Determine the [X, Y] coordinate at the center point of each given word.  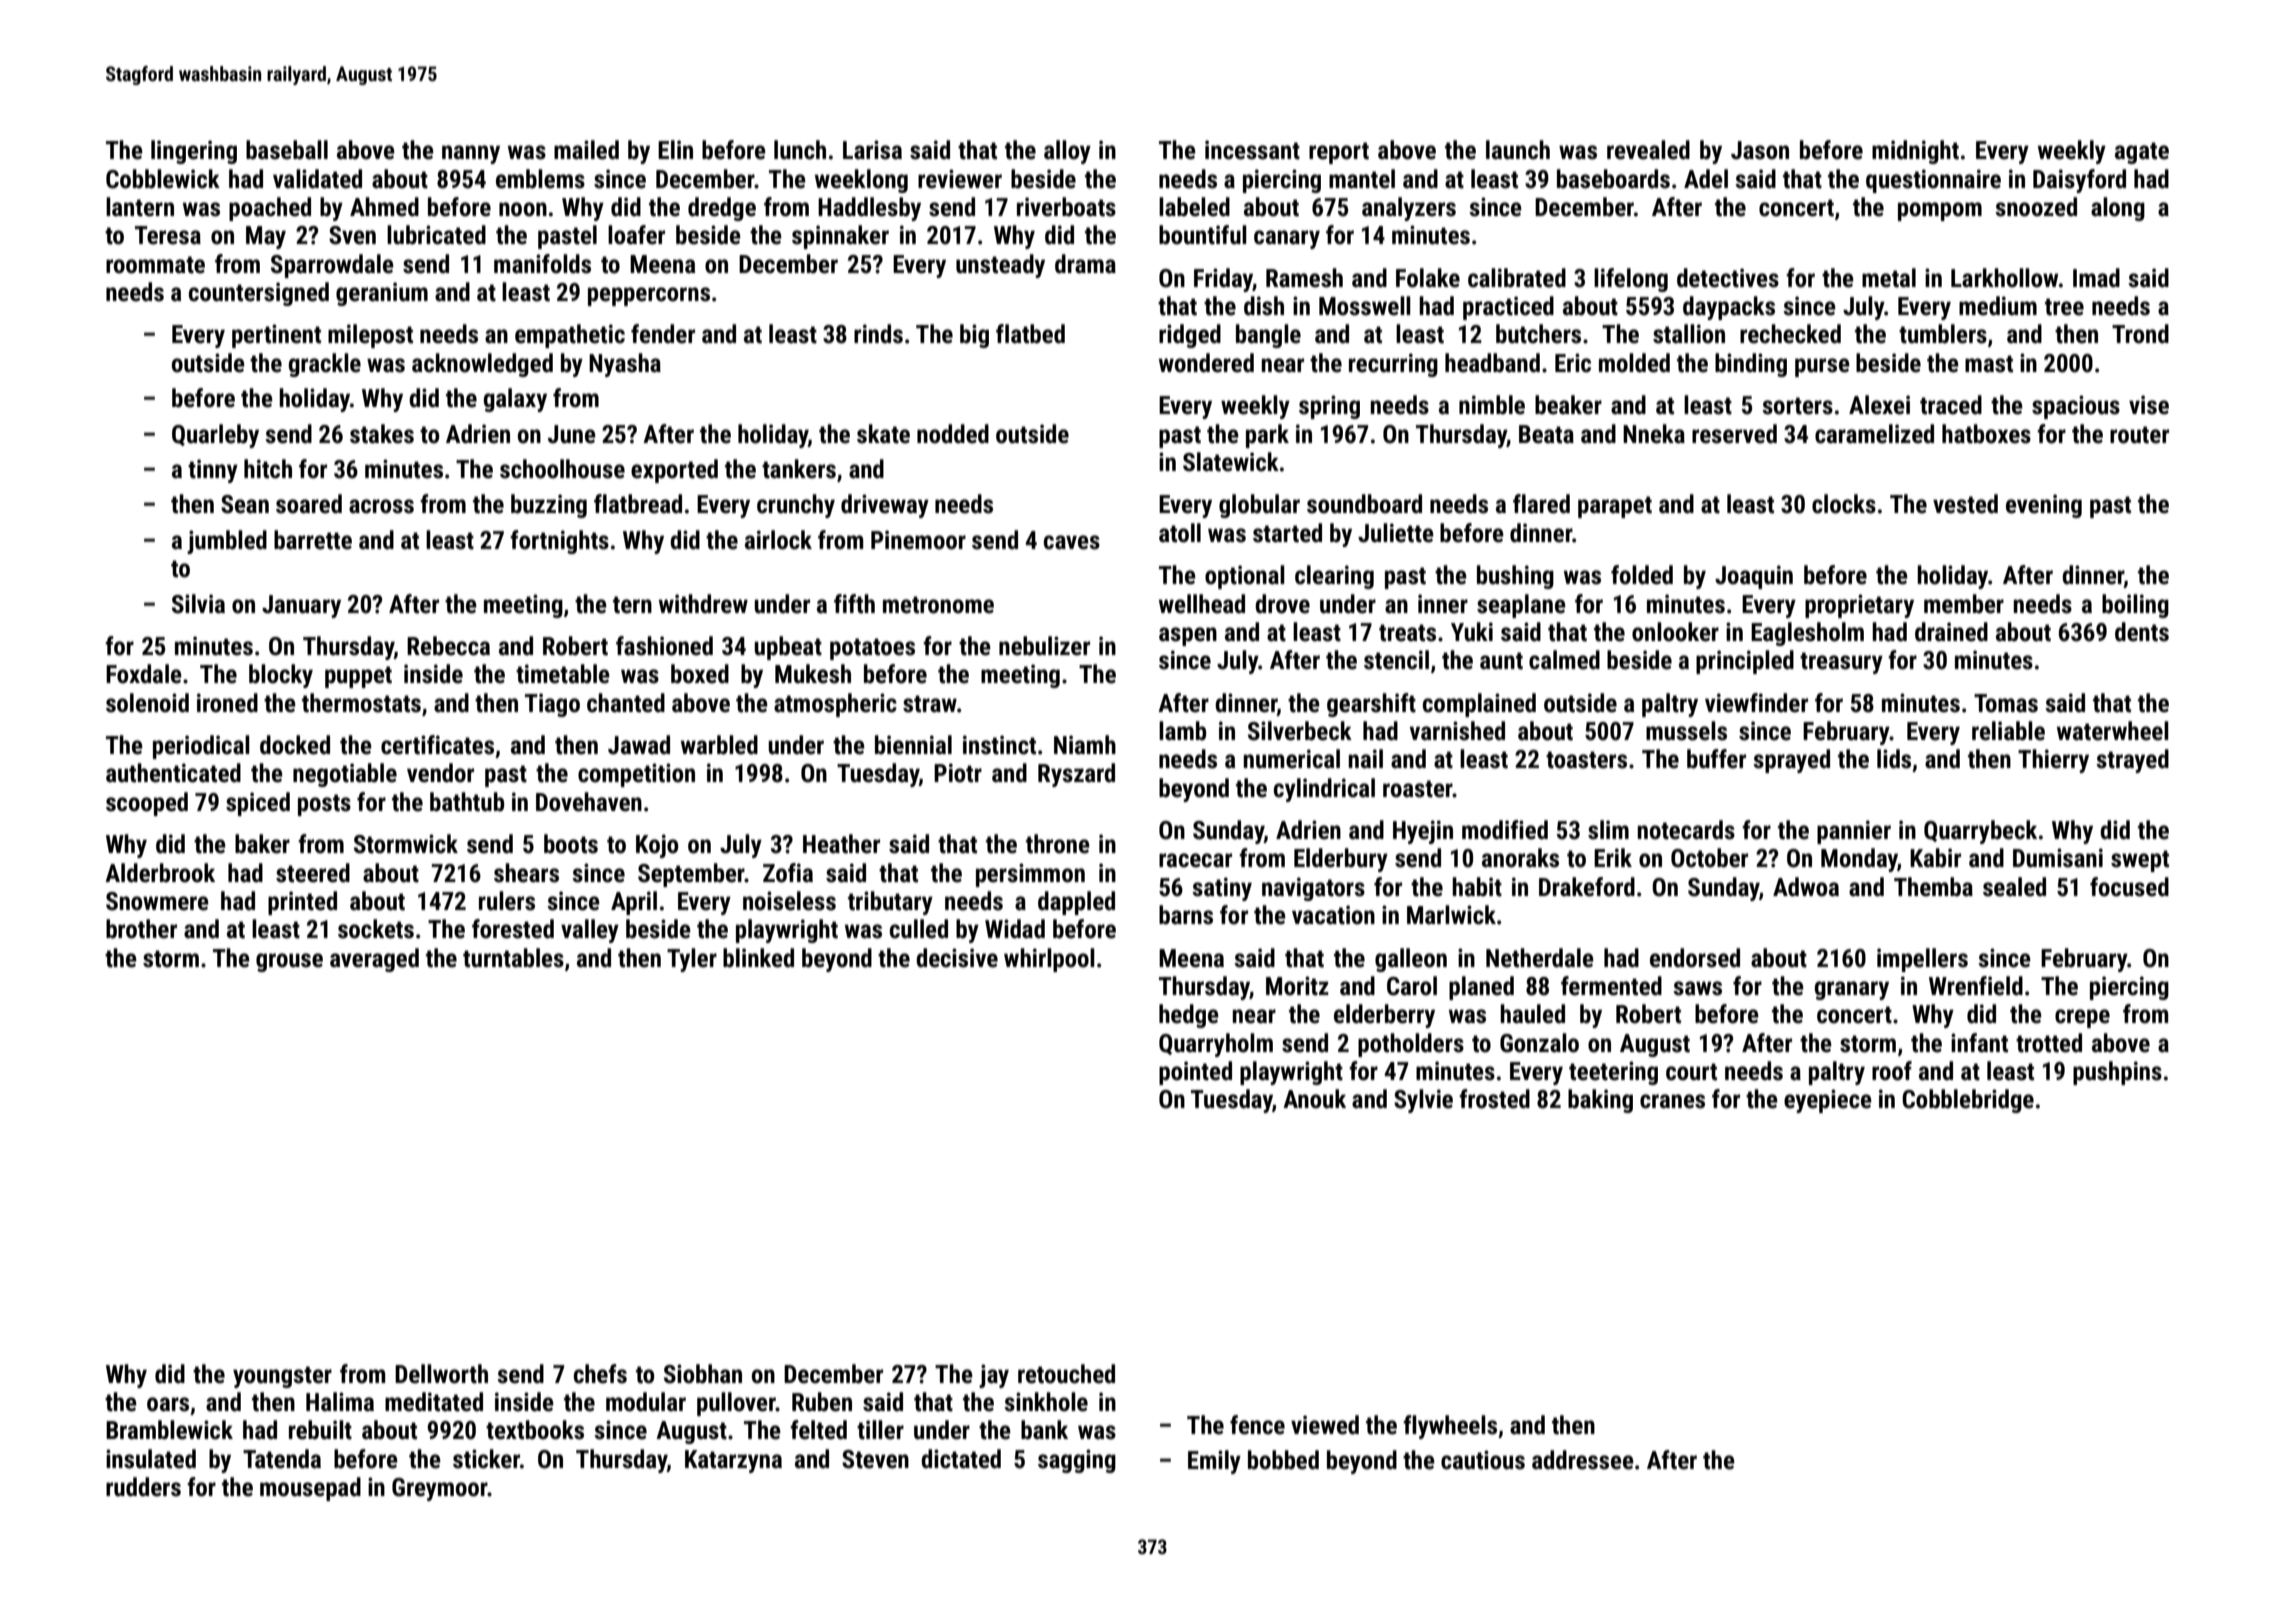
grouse [289, 962]
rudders [143, 1487]
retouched [1066, 1374]
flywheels [1450, 1427]
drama [1085, 264]
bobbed [1283, 1460]
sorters [1797, 406]
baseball [287, 150]
